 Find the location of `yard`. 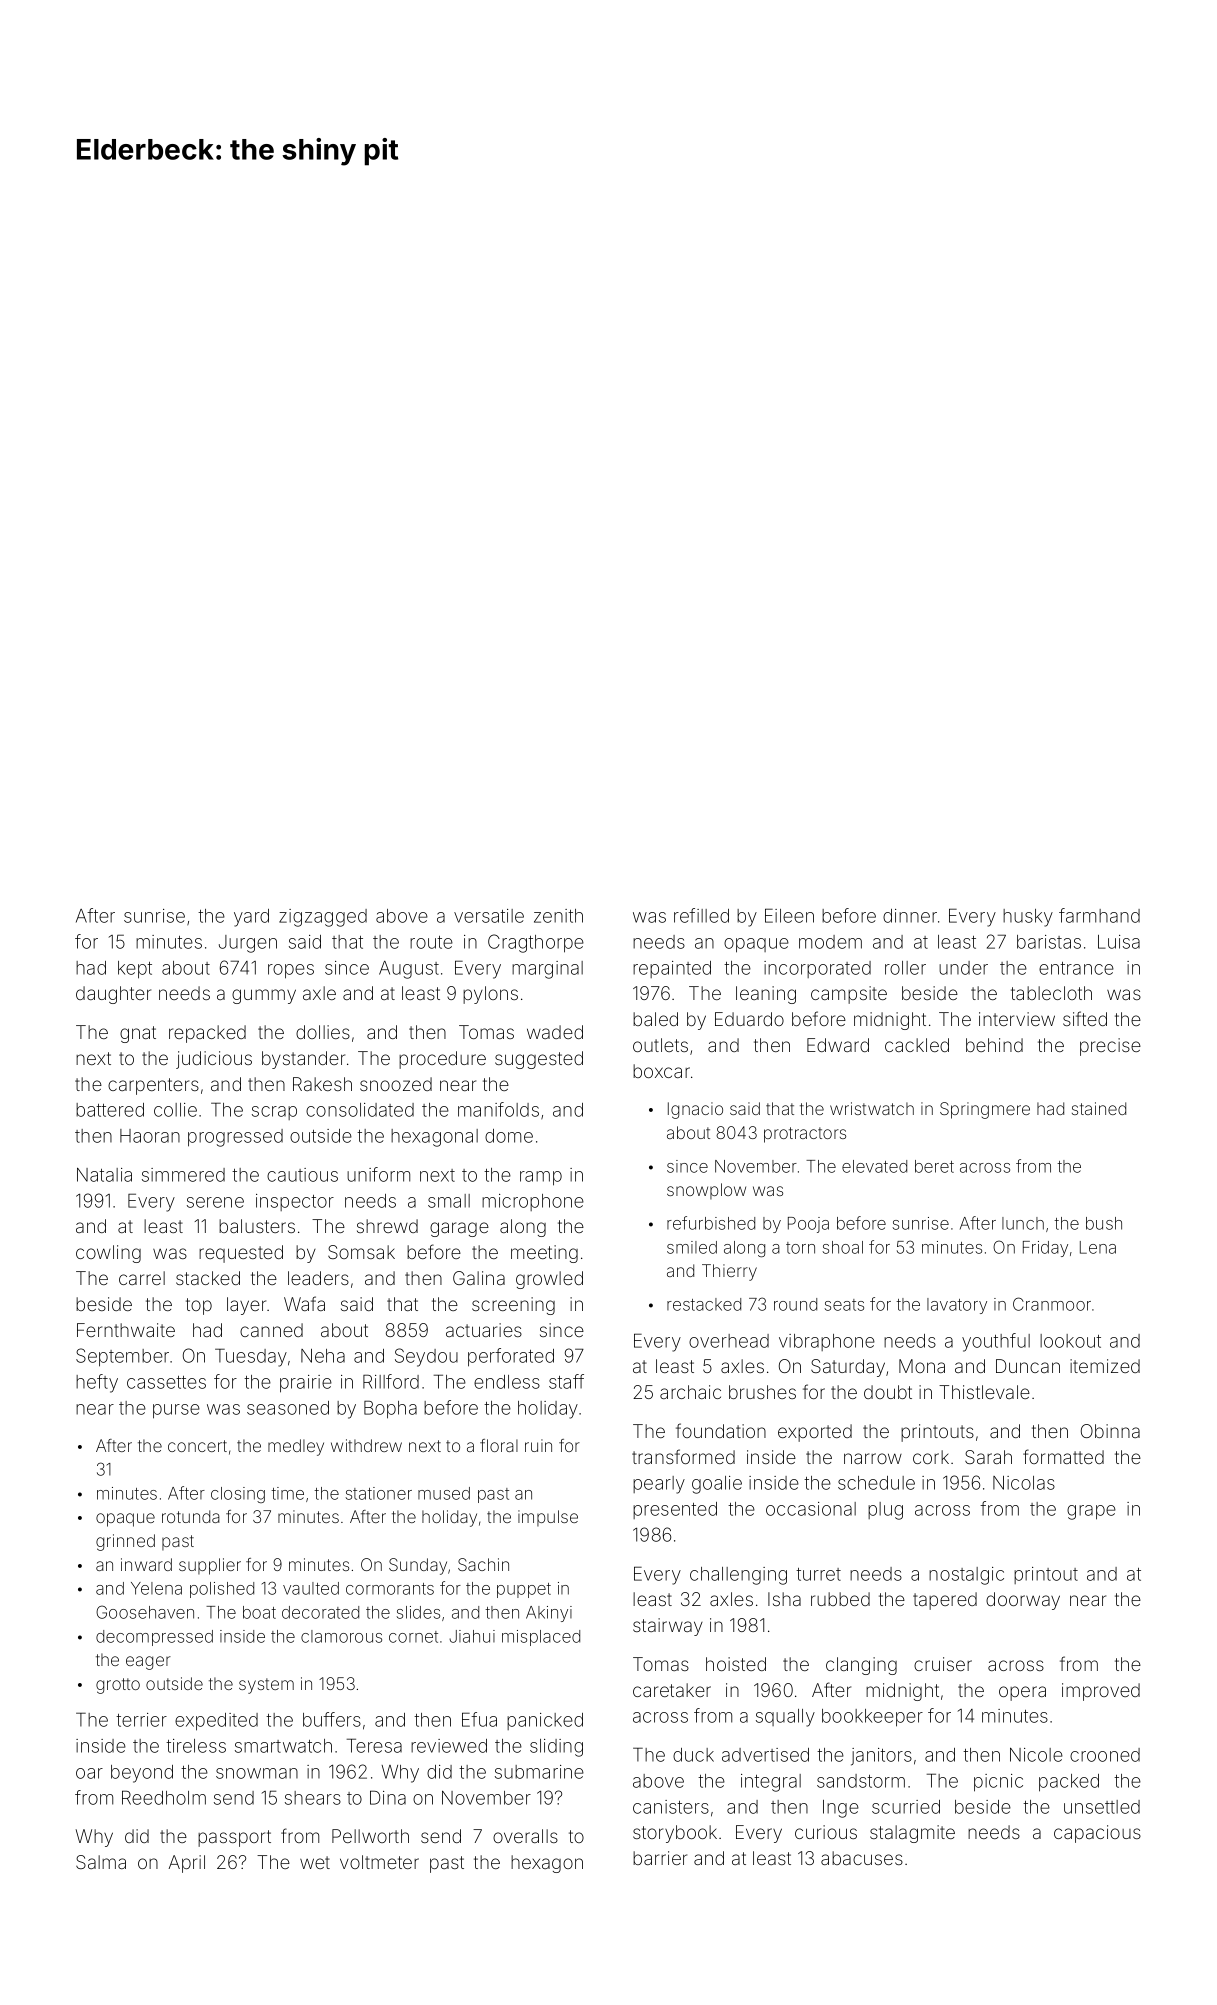

yard is located at coordinates (251, 918).
